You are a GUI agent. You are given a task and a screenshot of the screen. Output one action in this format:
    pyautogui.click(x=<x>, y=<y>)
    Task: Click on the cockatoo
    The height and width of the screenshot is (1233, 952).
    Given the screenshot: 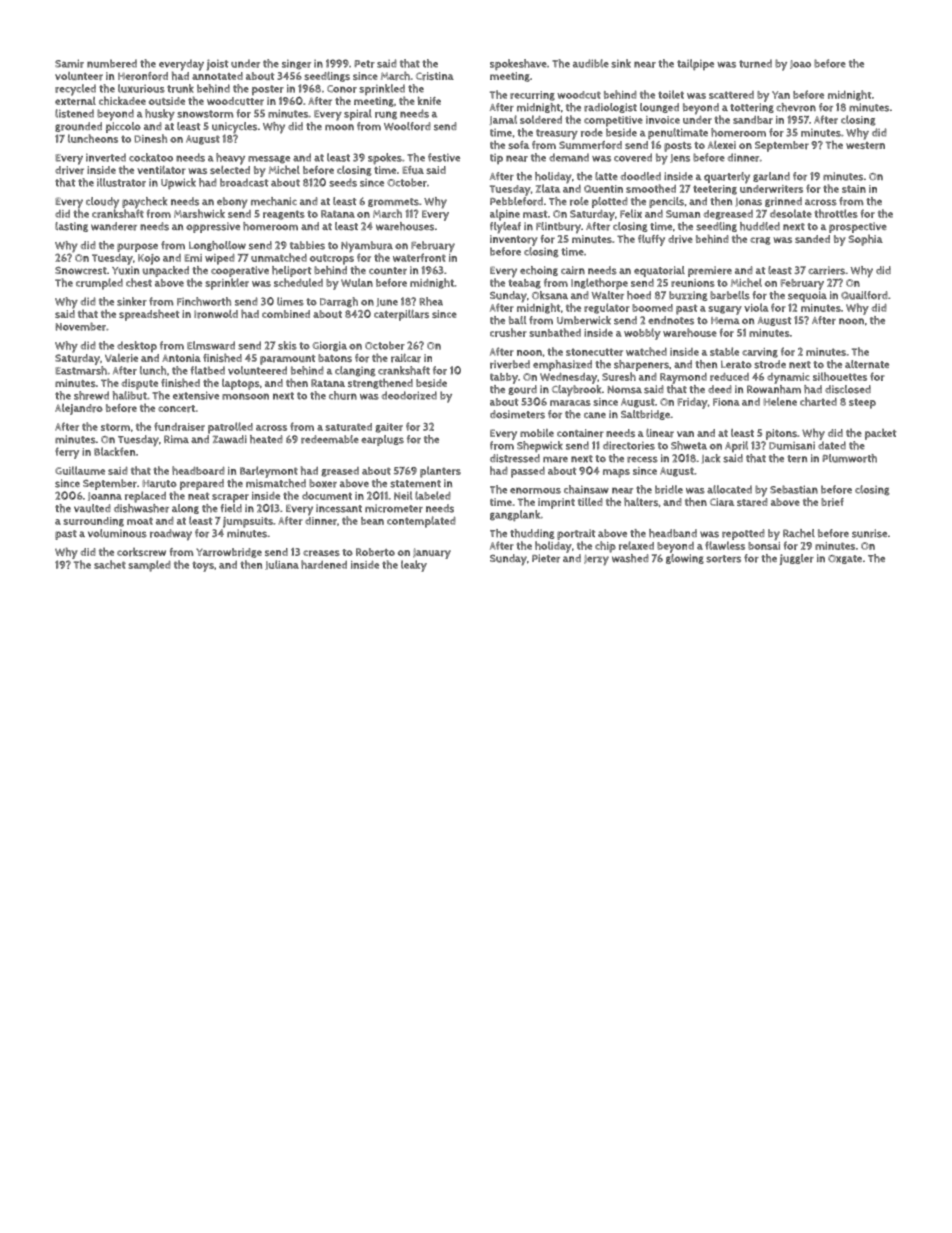 What is the action you would take?
    pyautogui.click(x=151, y=157)
